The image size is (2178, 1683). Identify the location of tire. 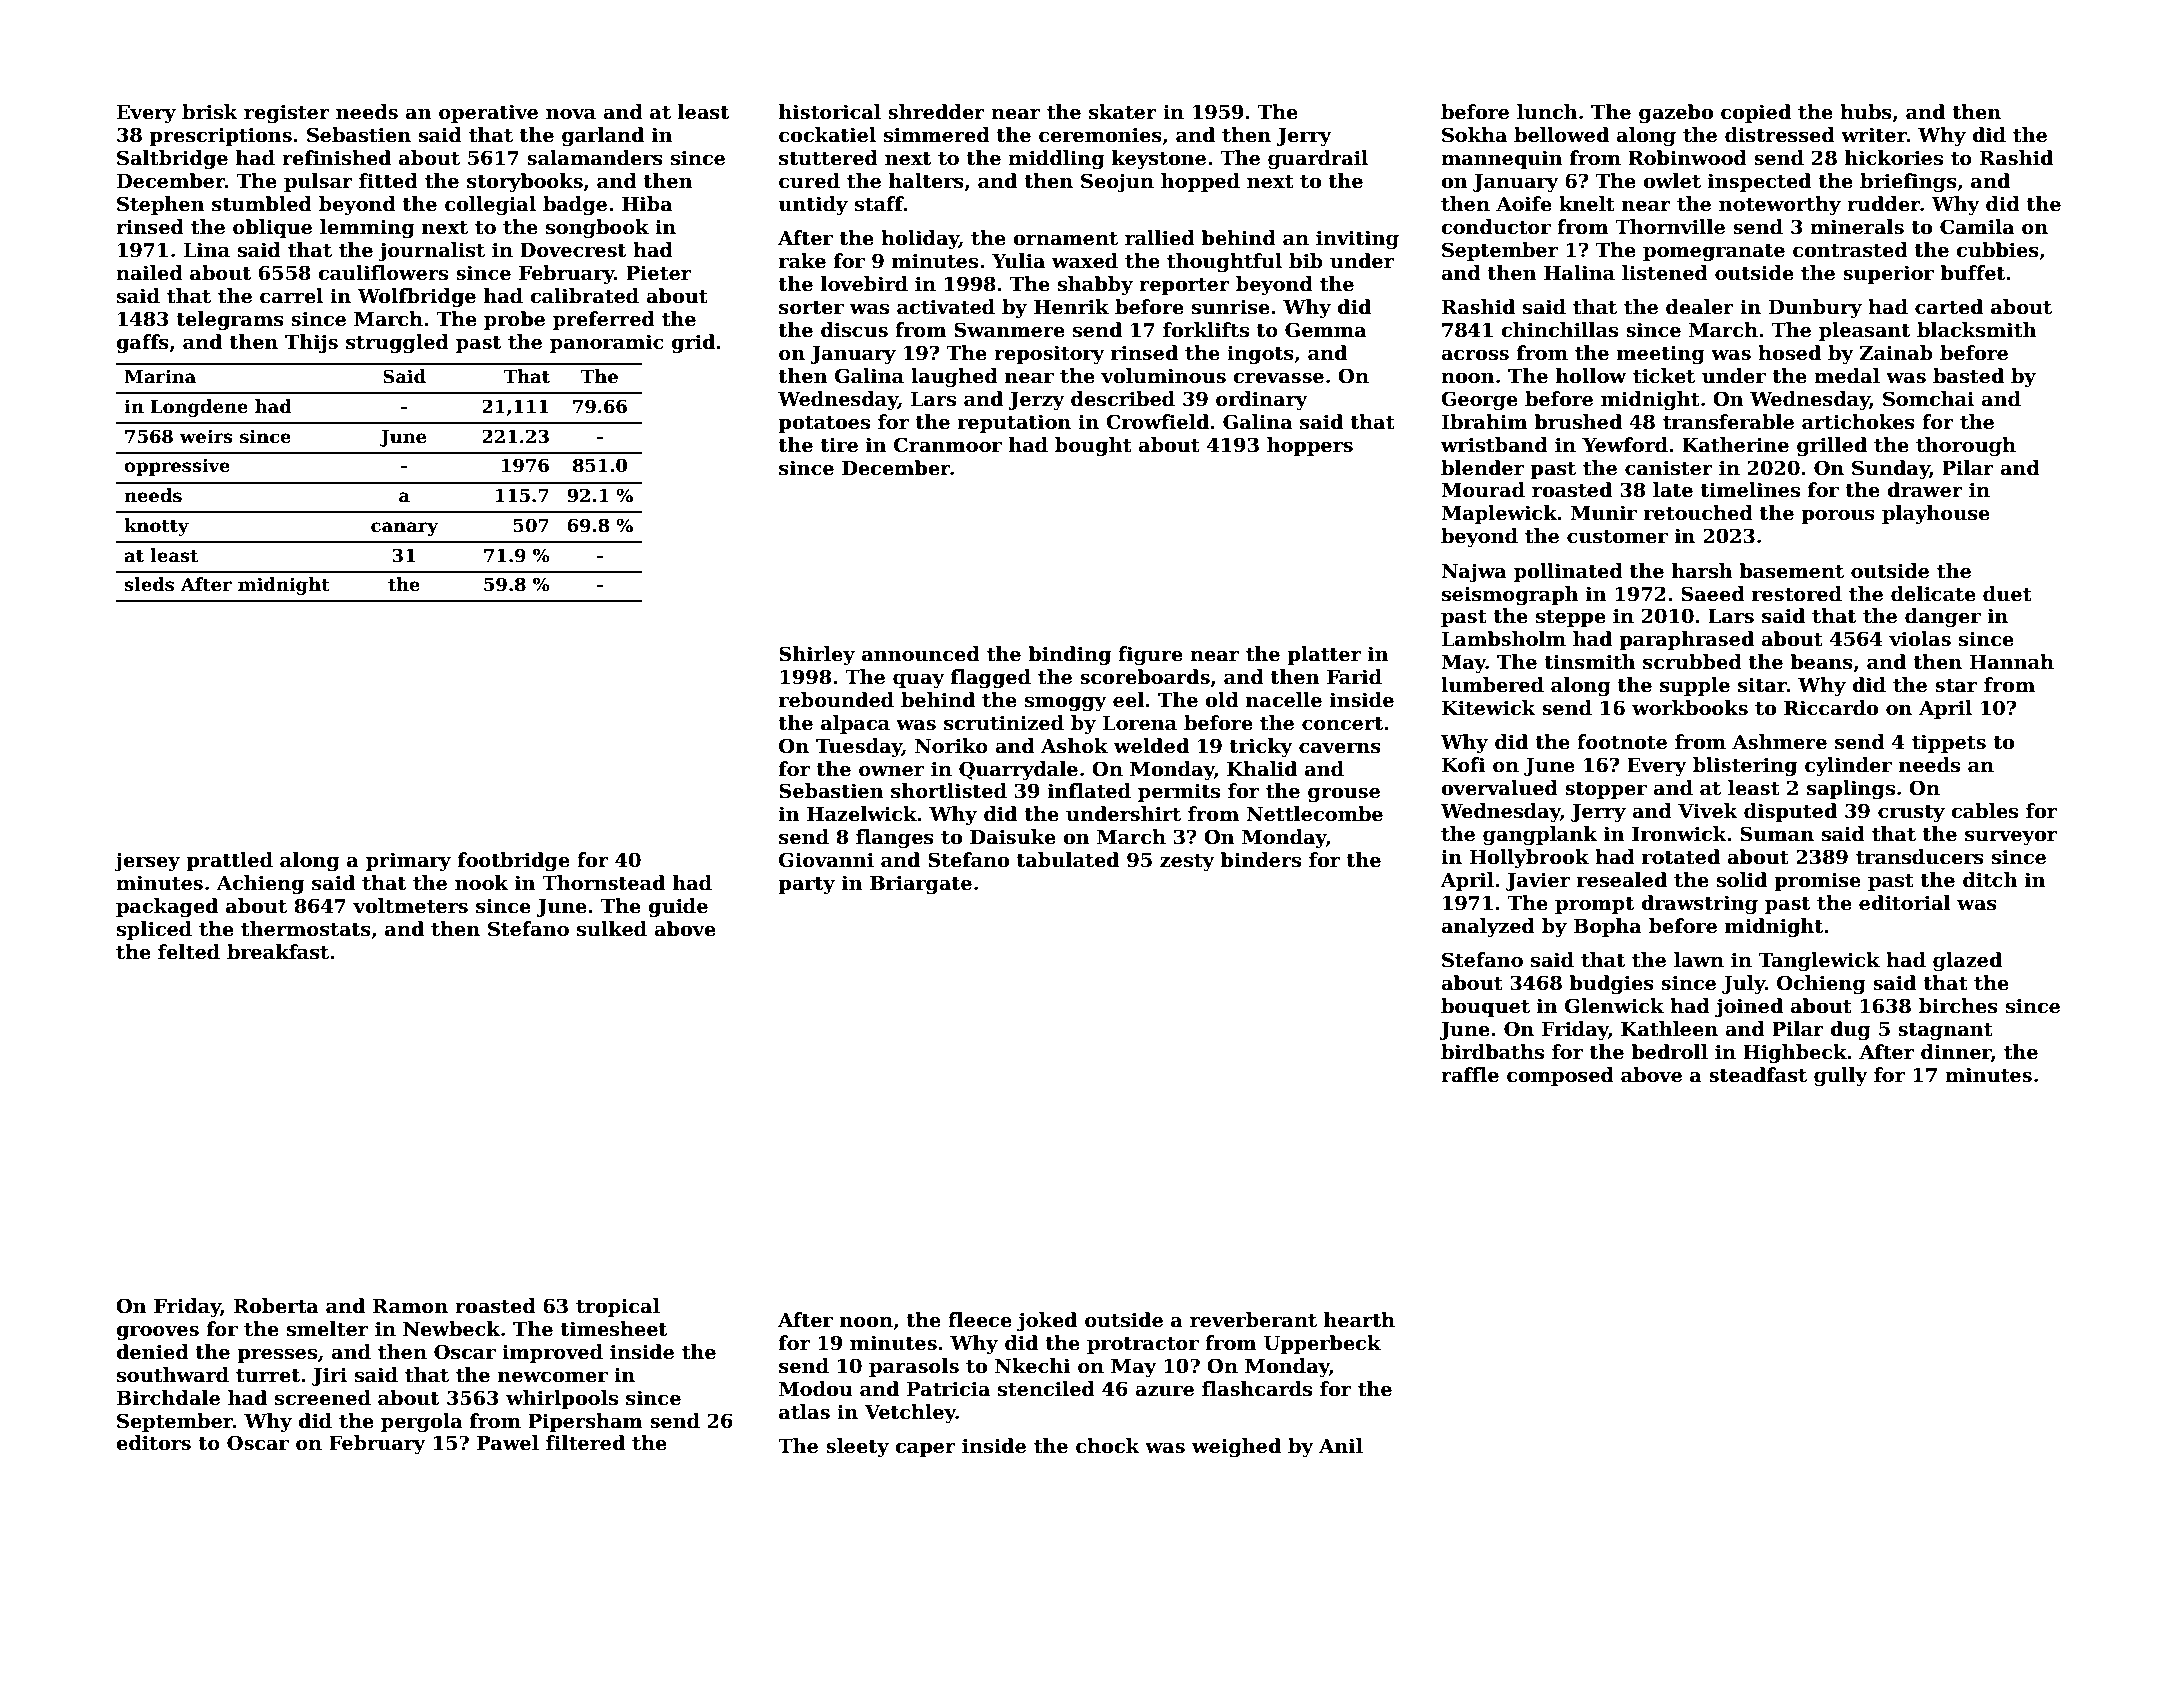
(839, 445).
